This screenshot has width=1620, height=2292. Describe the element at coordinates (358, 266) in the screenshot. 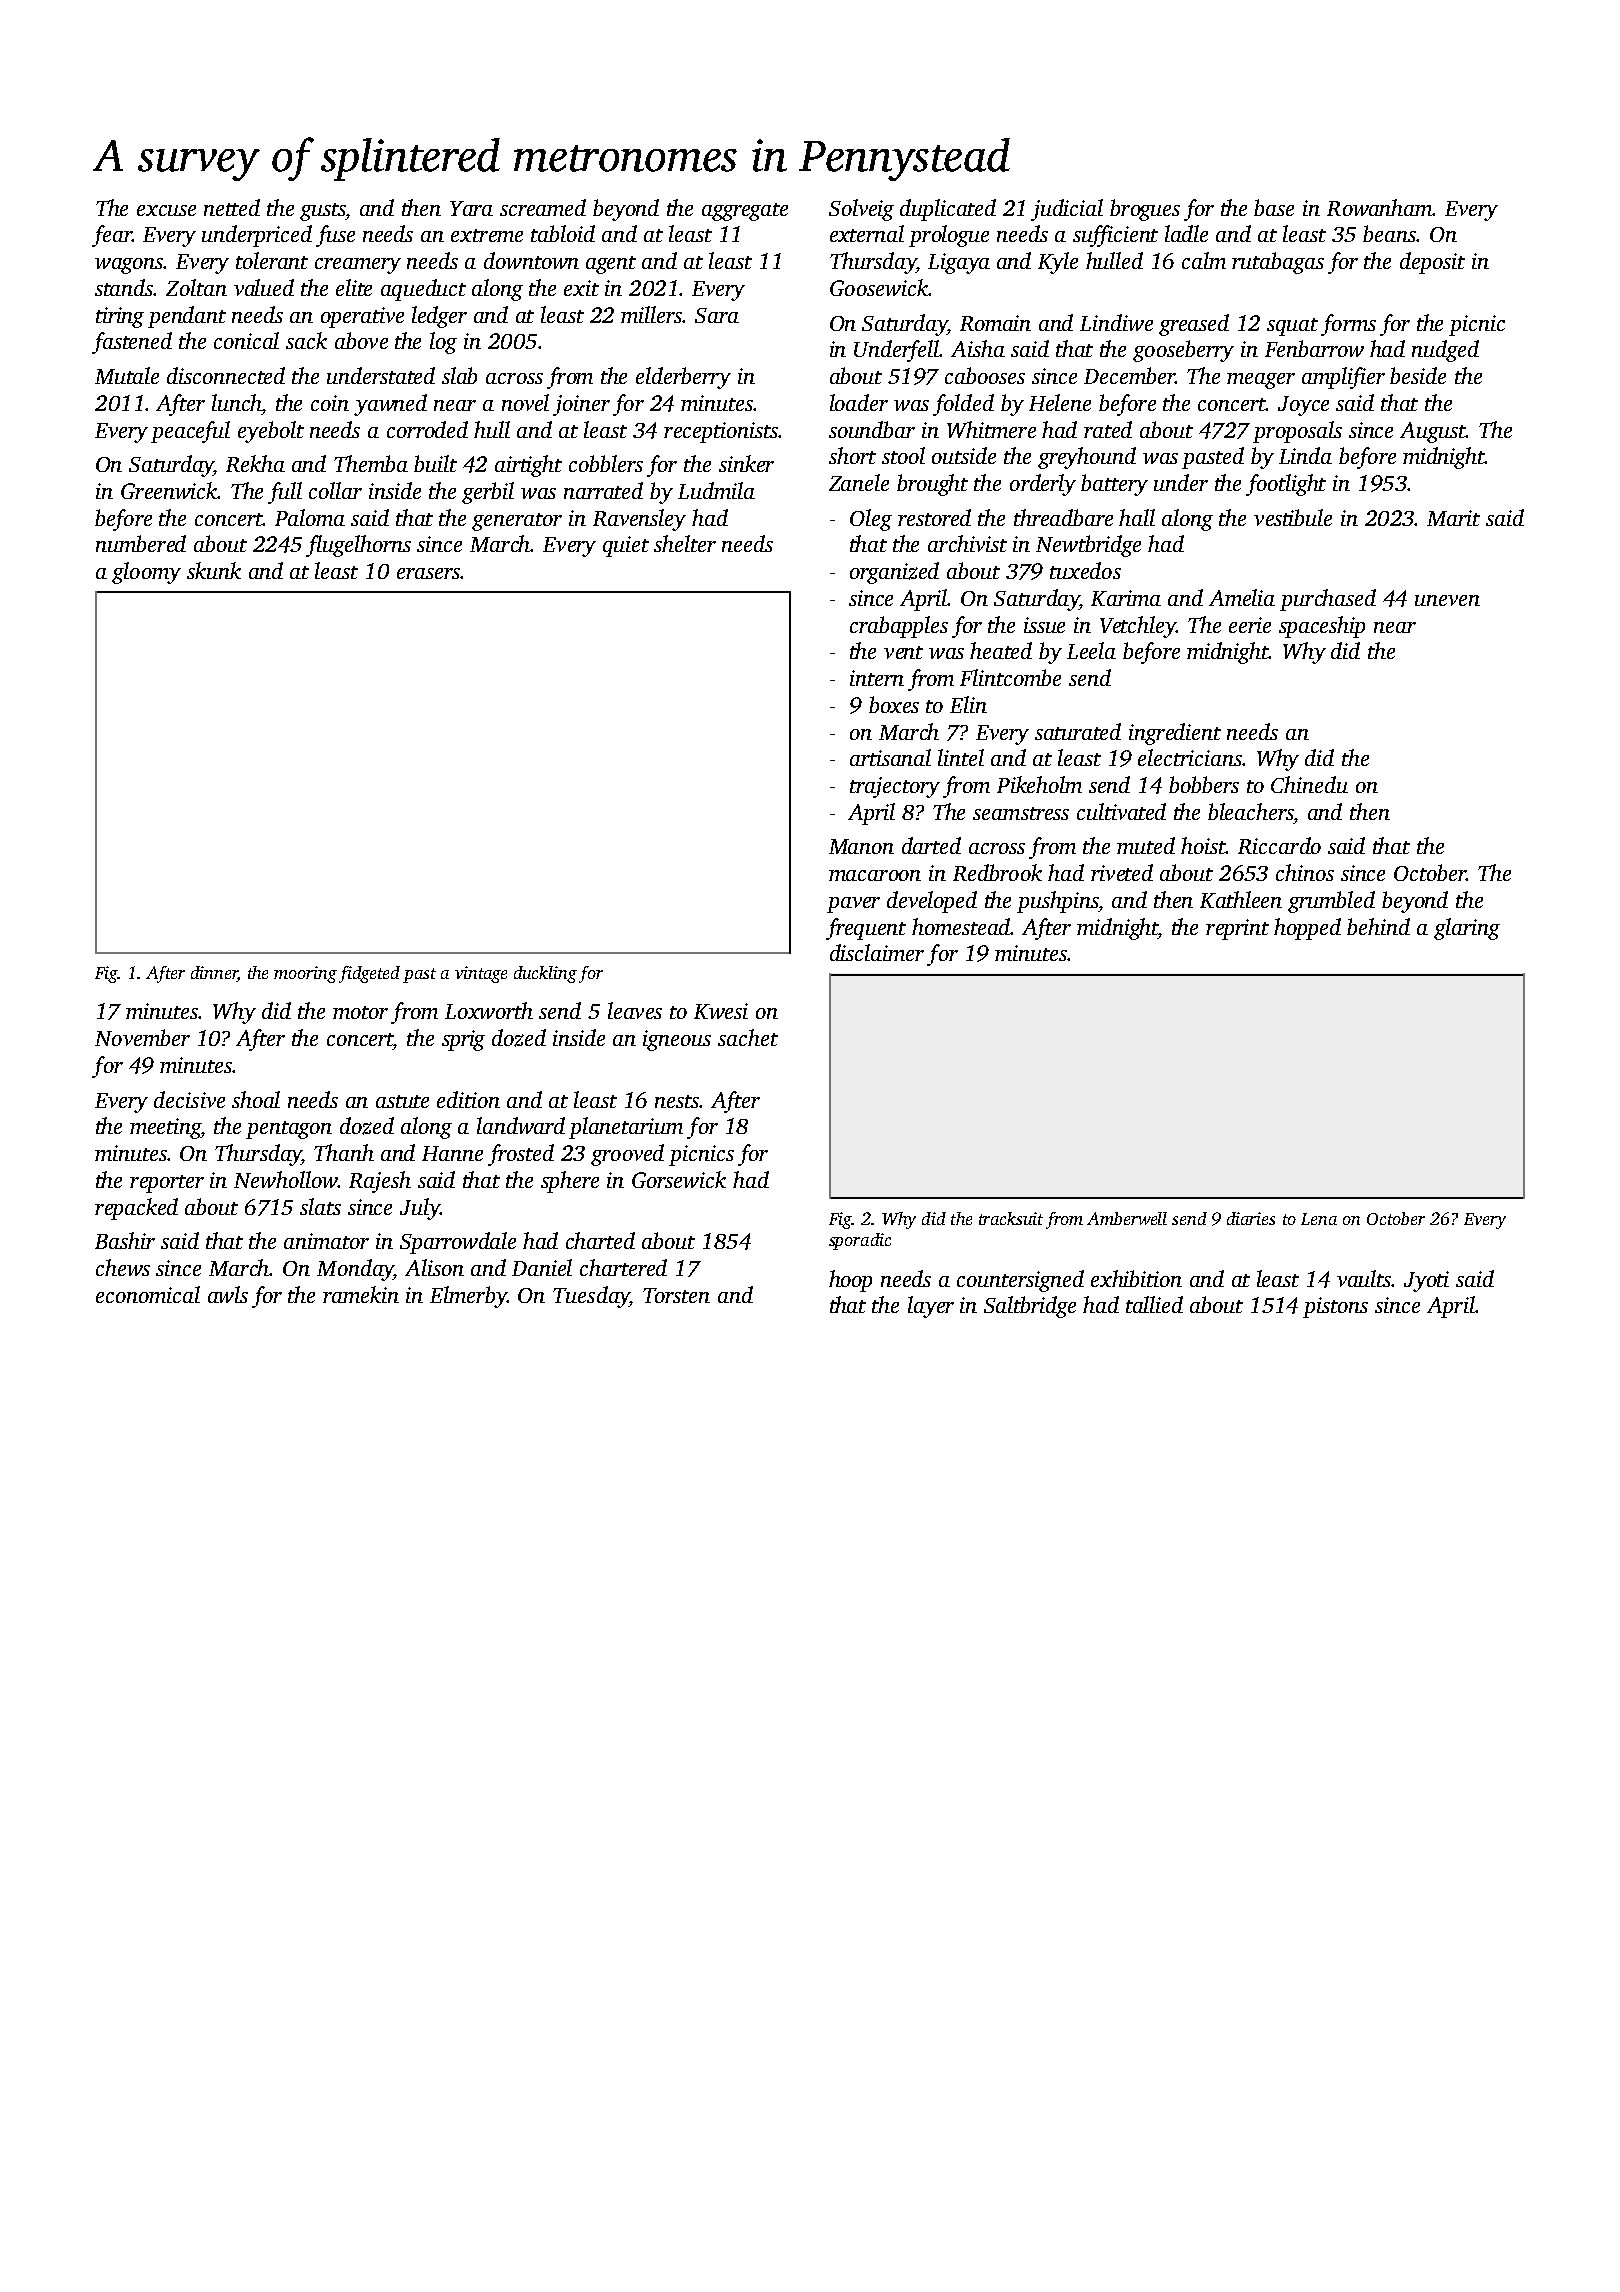

I see `creamery` at that location.
